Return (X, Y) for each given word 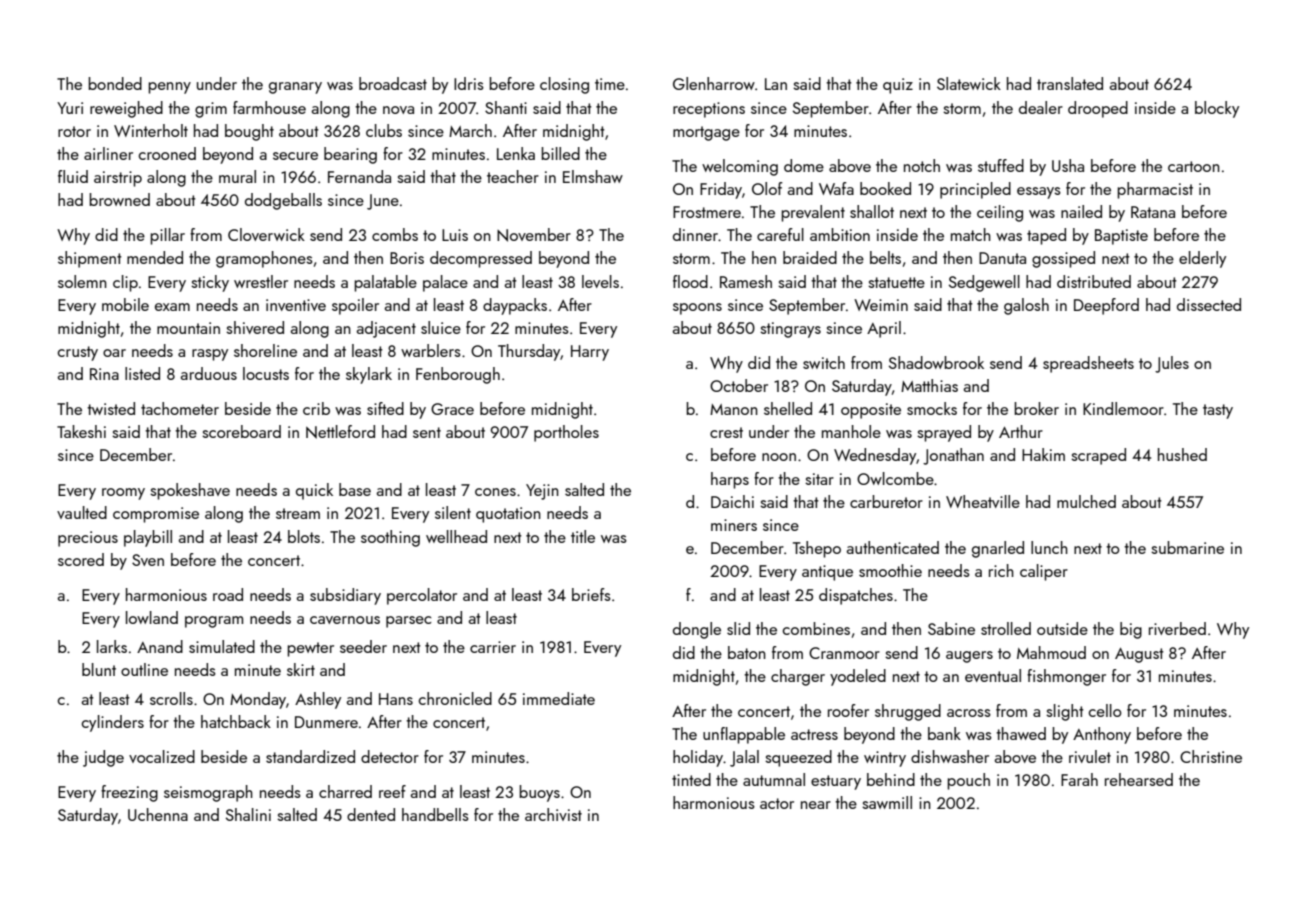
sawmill (887, 802)
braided (810, 257)
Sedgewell (984, 283)
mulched (1086, 501)
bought (249, 132)
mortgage (706, 133)
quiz (898, 86)
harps (730, 480)
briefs (591, 594)
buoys (539, 793)
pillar (167, 236)
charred (345, 791)
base (355, 489)
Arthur (1021, 431)
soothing (390, 538)
